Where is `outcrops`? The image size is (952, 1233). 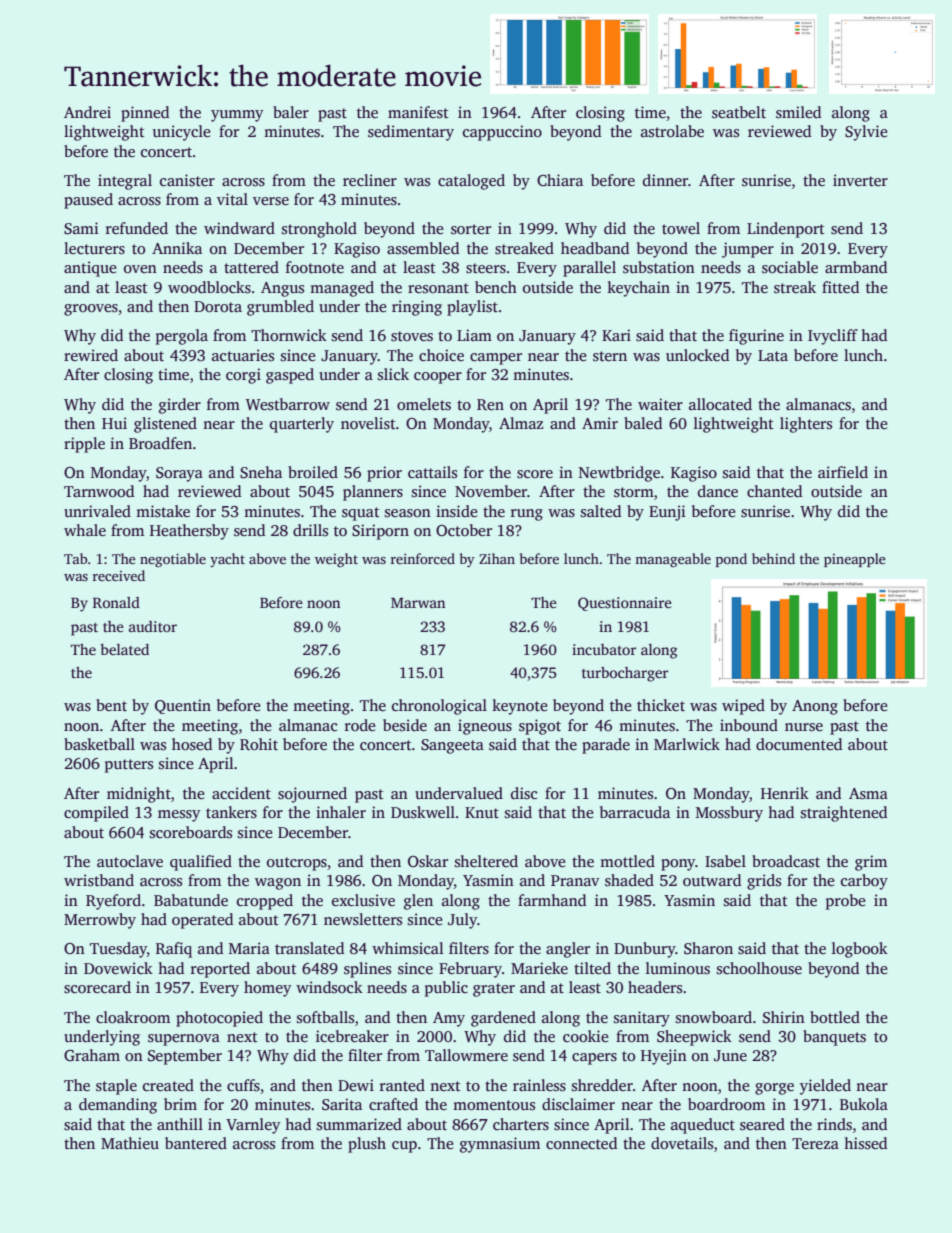
outcrops is located at coordinates (297, 864).
